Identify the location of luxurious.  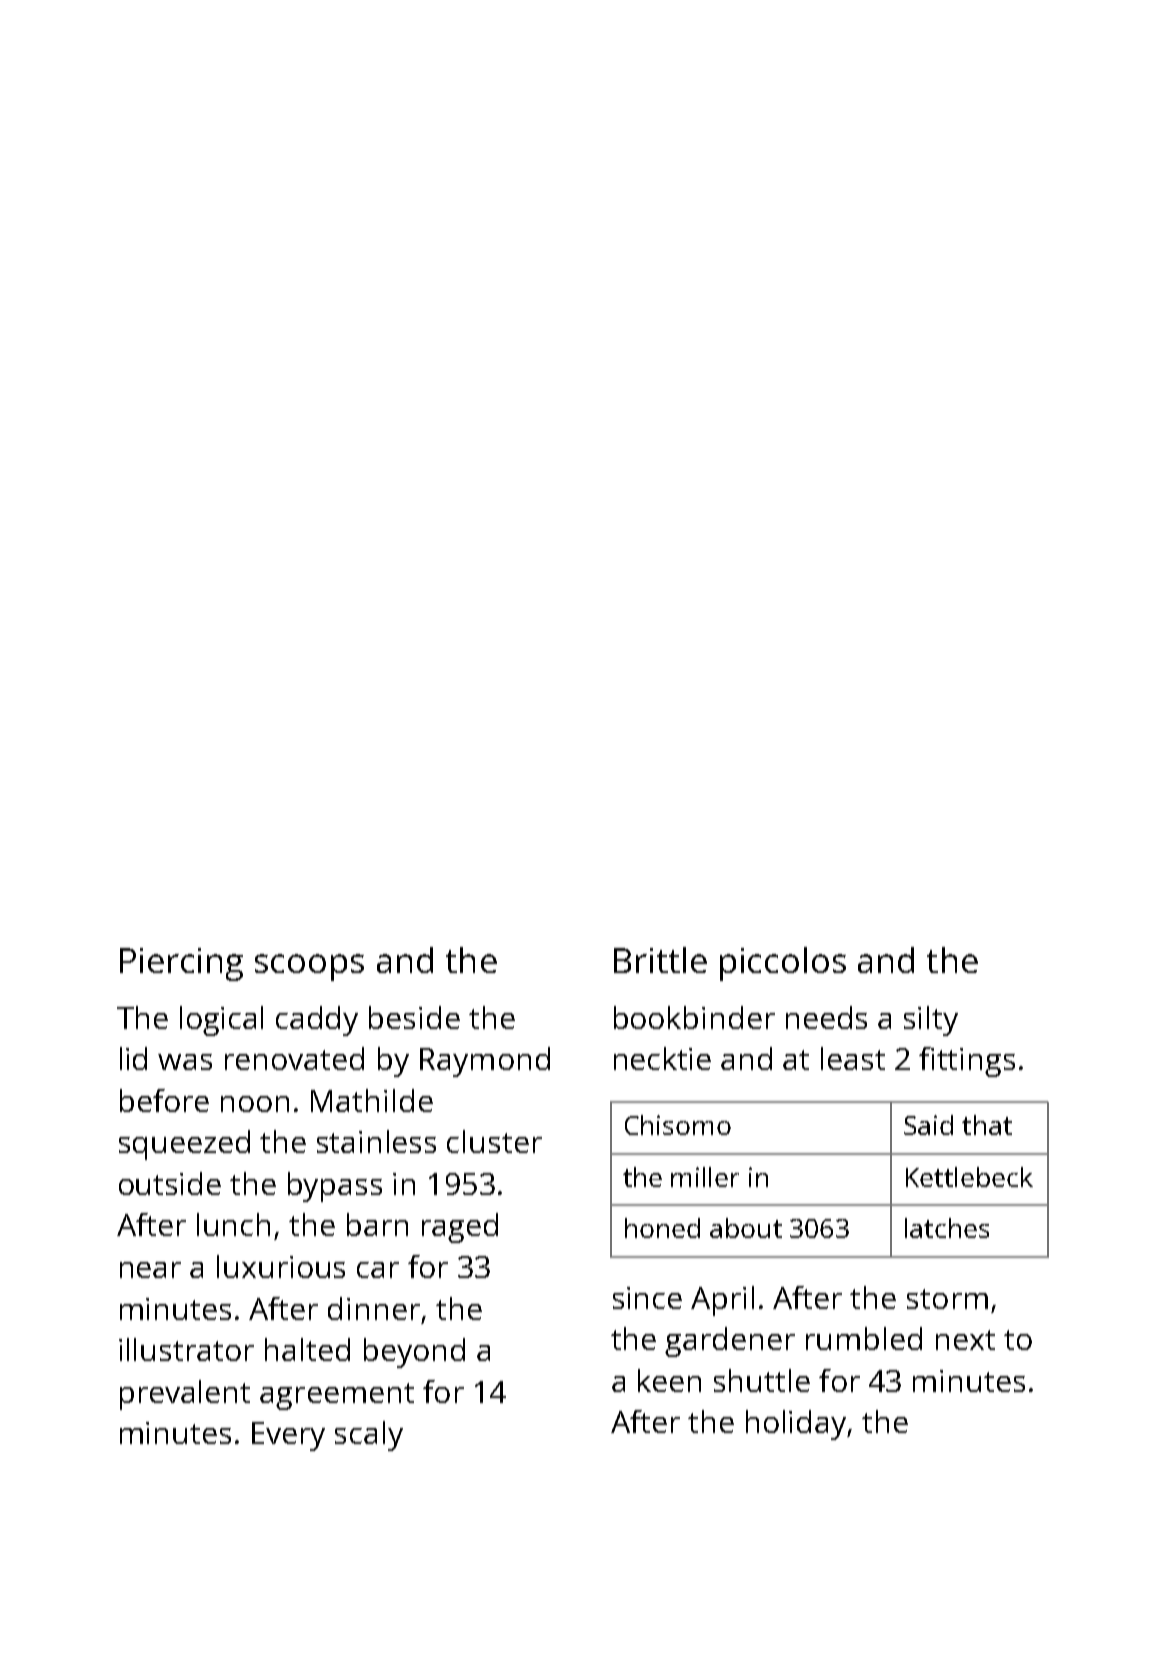
(281, 1266).
